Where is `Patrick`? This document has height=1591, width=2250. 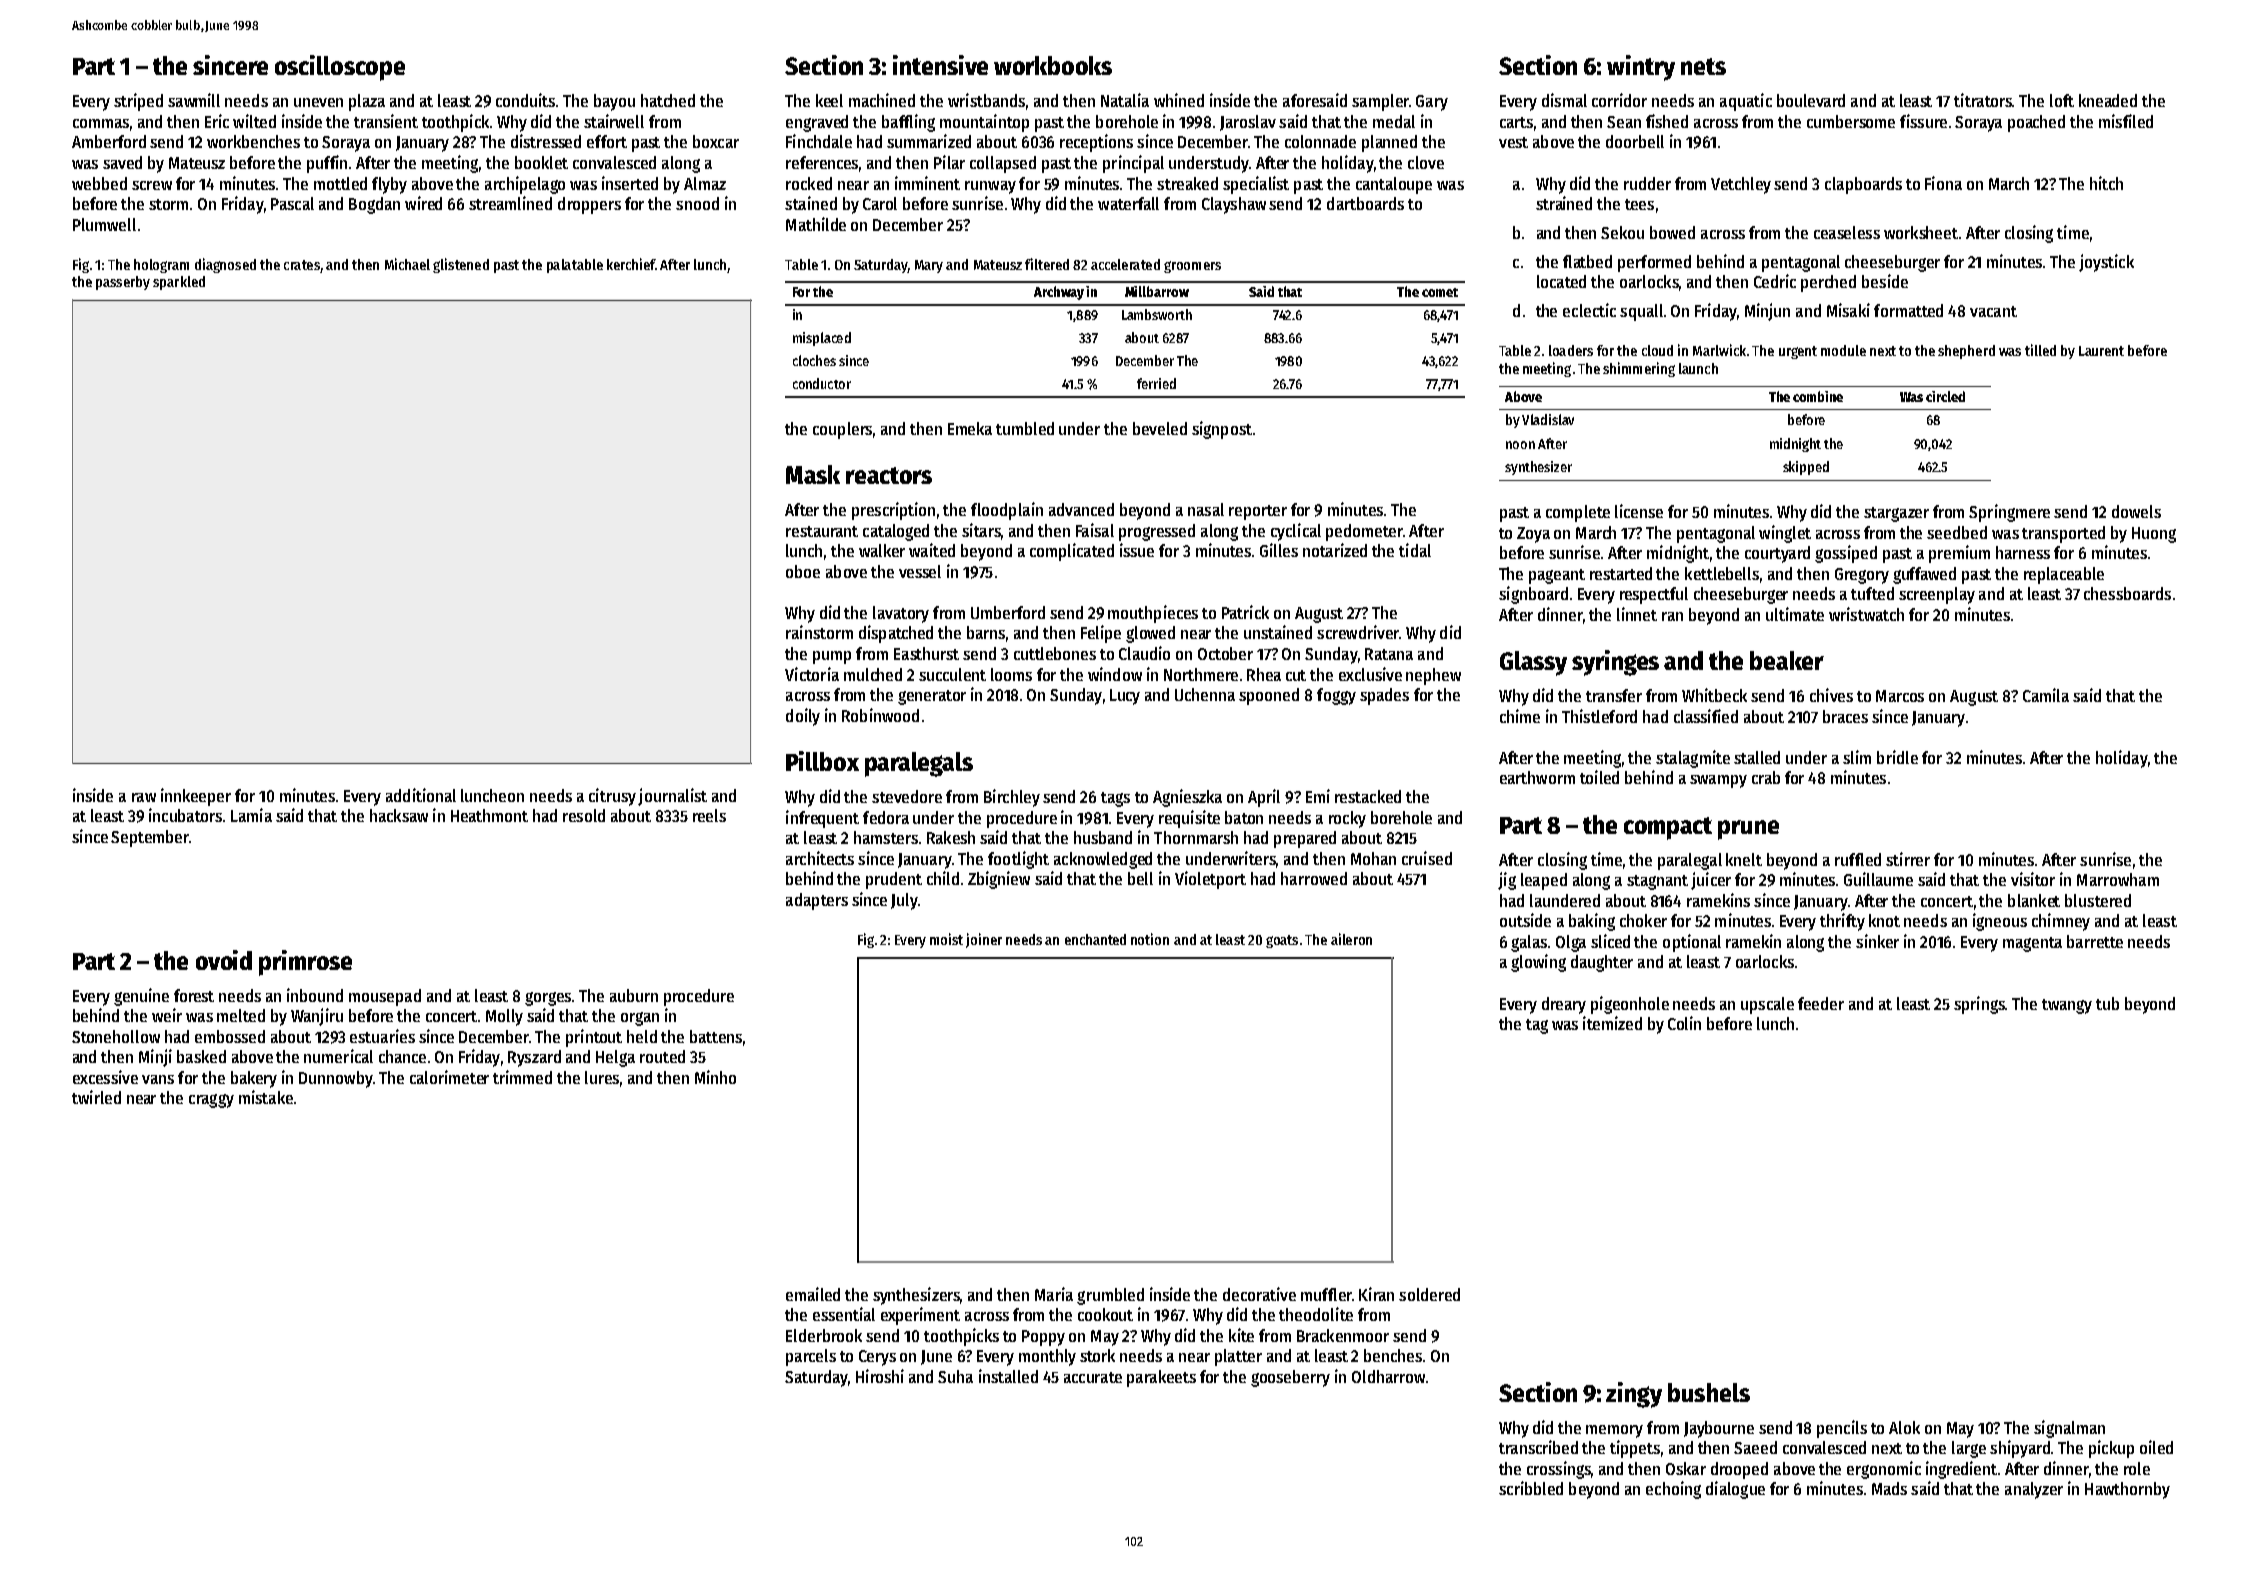
Patrick is located at coordinates (1245, 612).
